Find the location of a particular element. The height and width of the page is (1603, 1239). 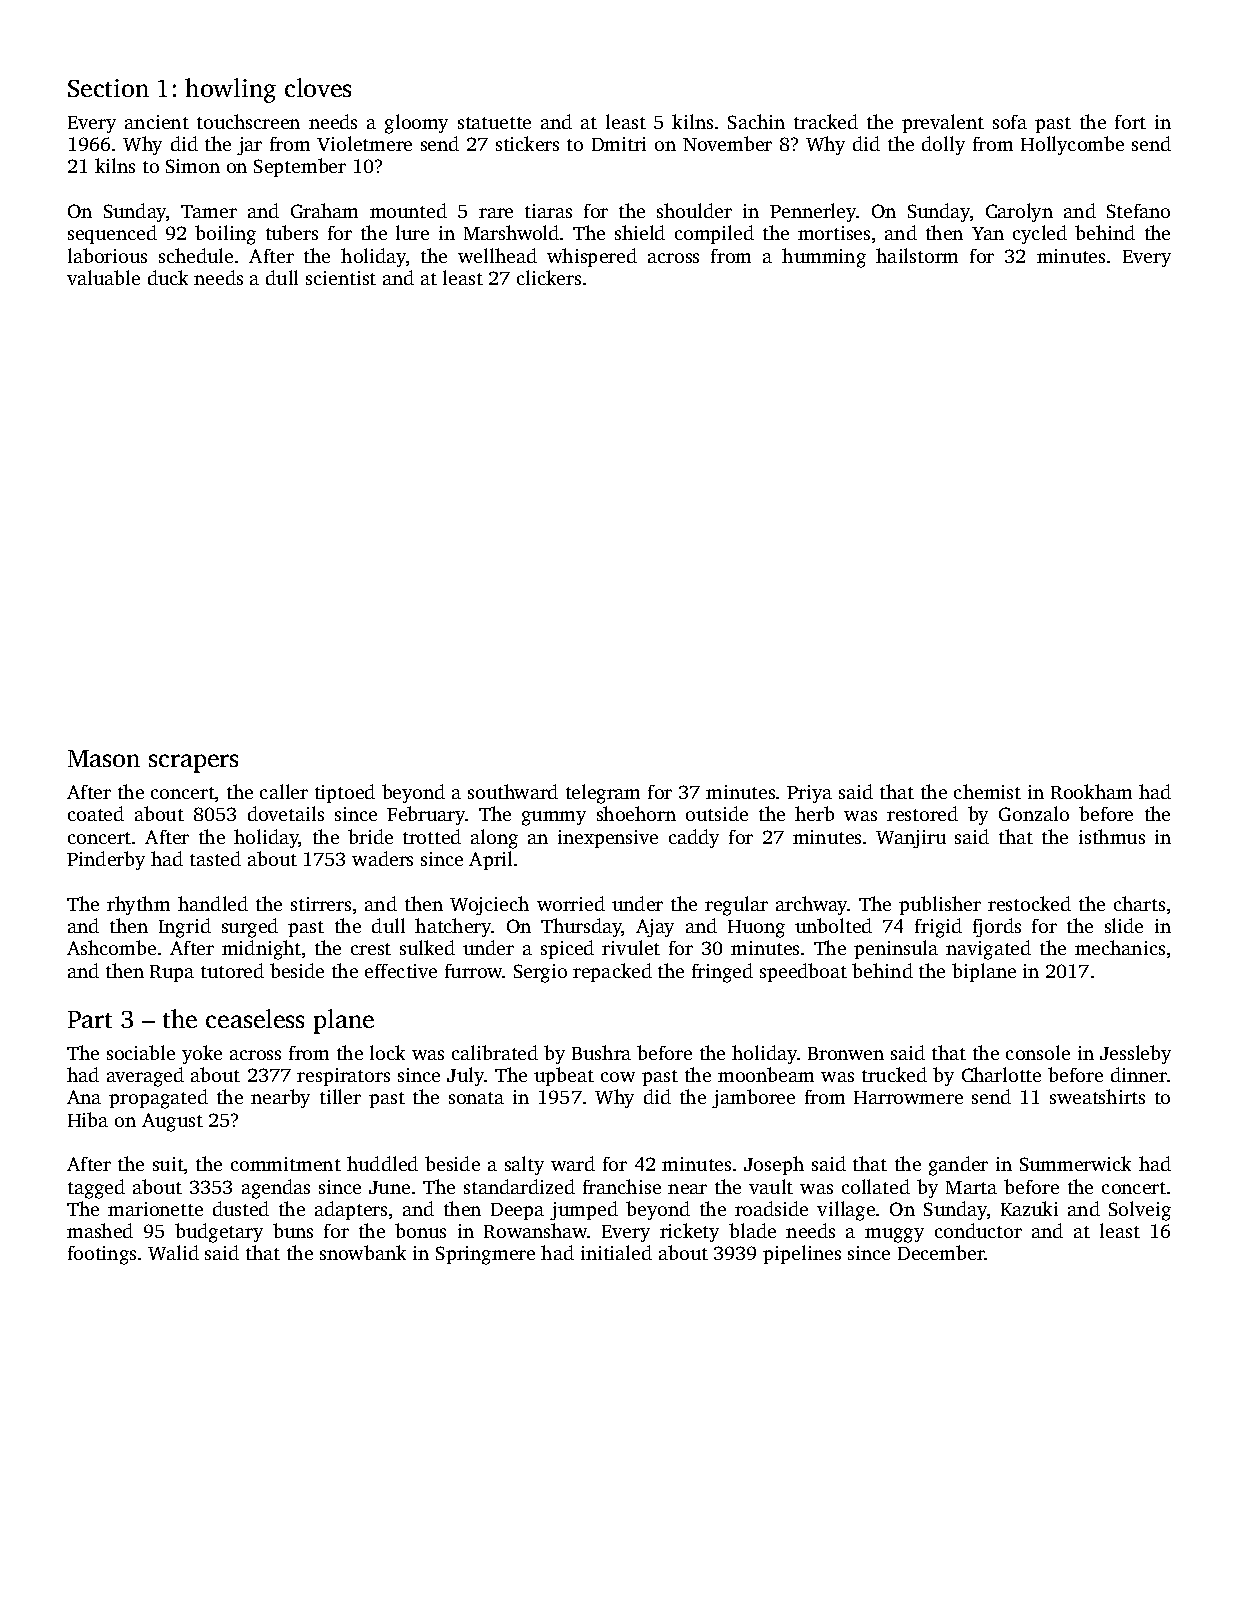

Sachin is located at coordinates (756, 121).
